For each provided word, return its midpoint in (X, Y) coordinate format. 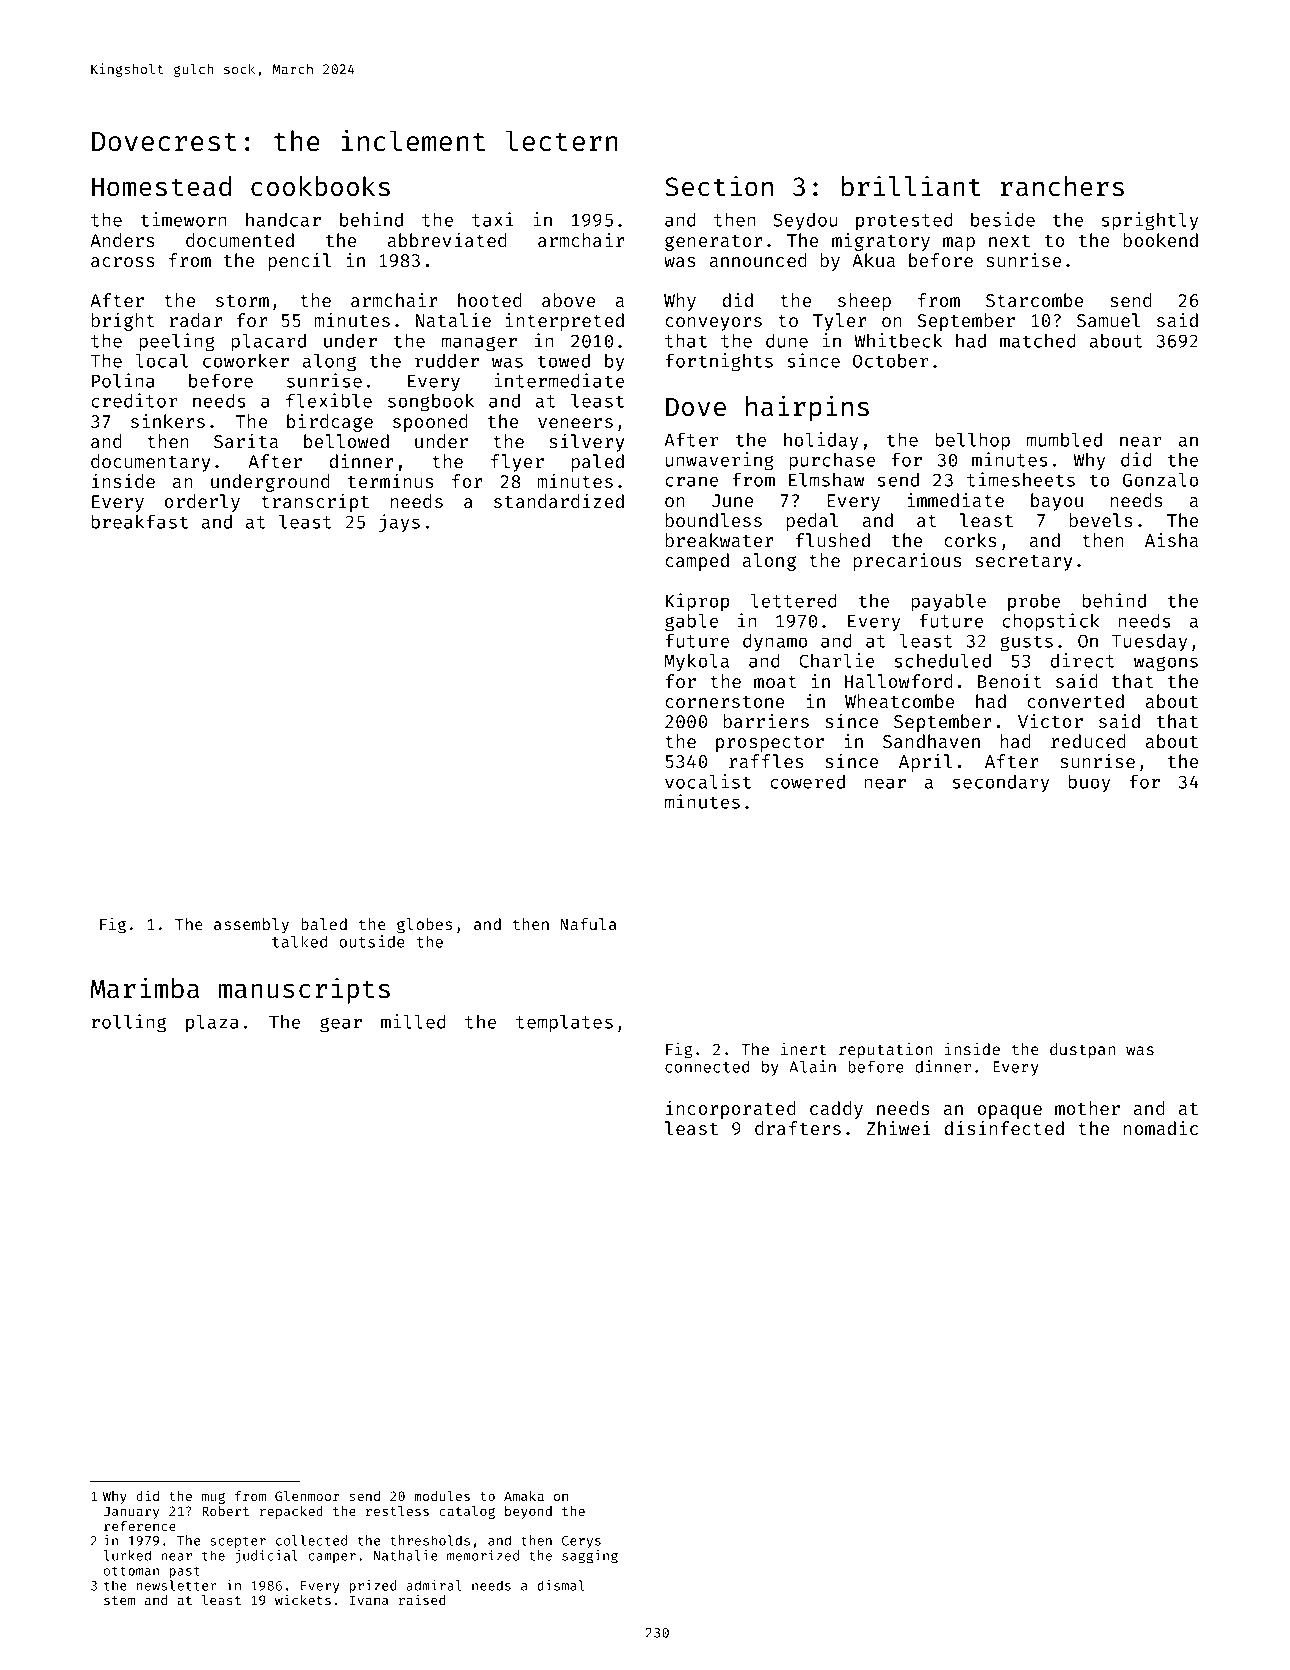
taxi (493, 219)
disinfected (1004, 1128)
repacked (291, 1512)
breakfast (140, 521)
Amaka (524, 1496)
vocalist (708, 781)
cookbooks (320, 186)
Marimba (145, 988)
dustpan (1082, 1051)
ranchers (1062, 186)
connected (707, 1066)
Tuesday (1149, 643)
